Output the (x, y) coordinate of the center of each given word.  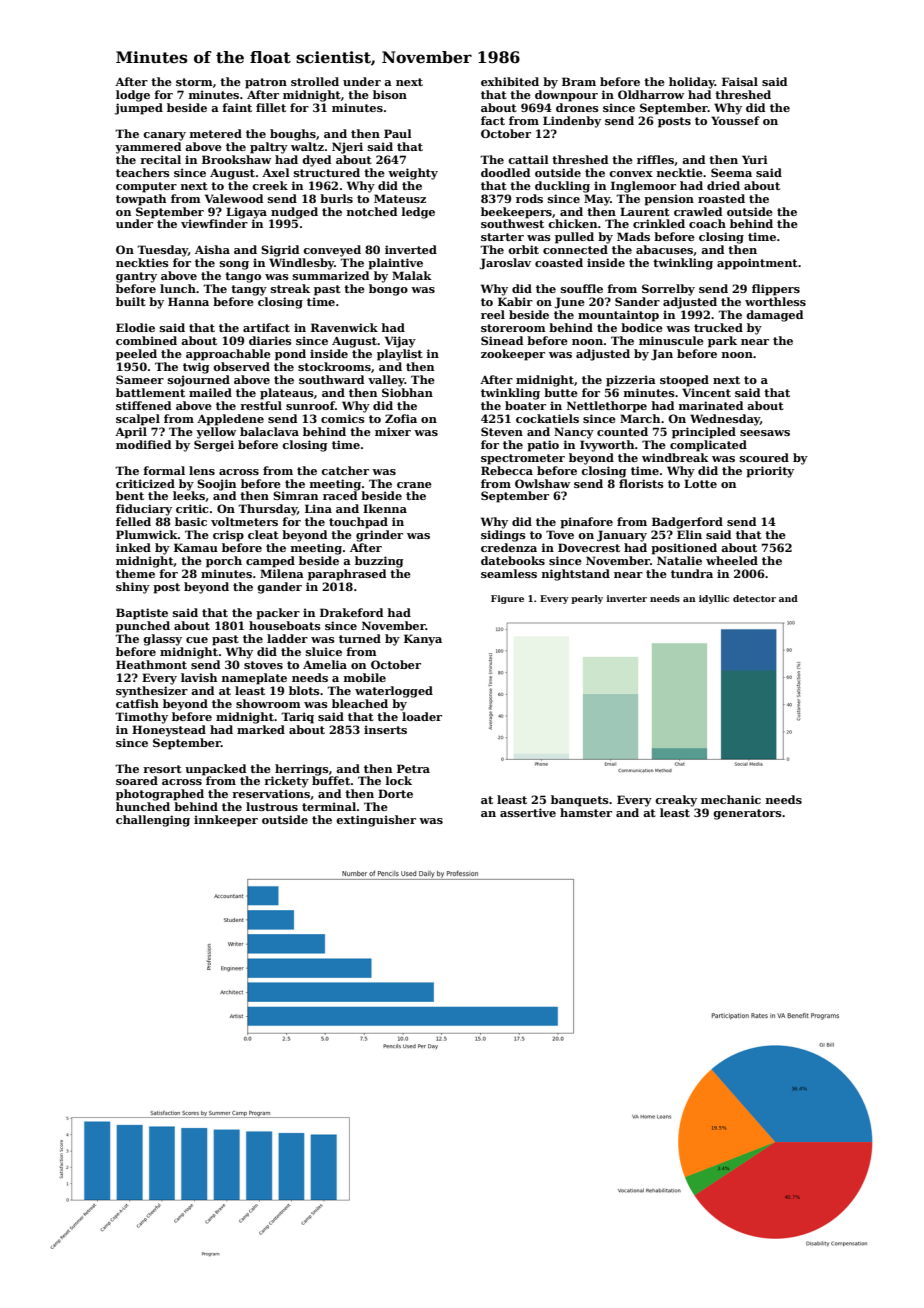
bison (390, 94)
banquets (580, 801)
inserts (385, 729)
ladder (287, 638)
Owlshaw (542, 483)
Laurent (645, 211)
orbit (523, 249)
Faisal (740, 81)
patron (266, 83)
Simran (295, 495)
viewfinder (214, 223)
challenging (153, 821)
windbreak (675, 457)
